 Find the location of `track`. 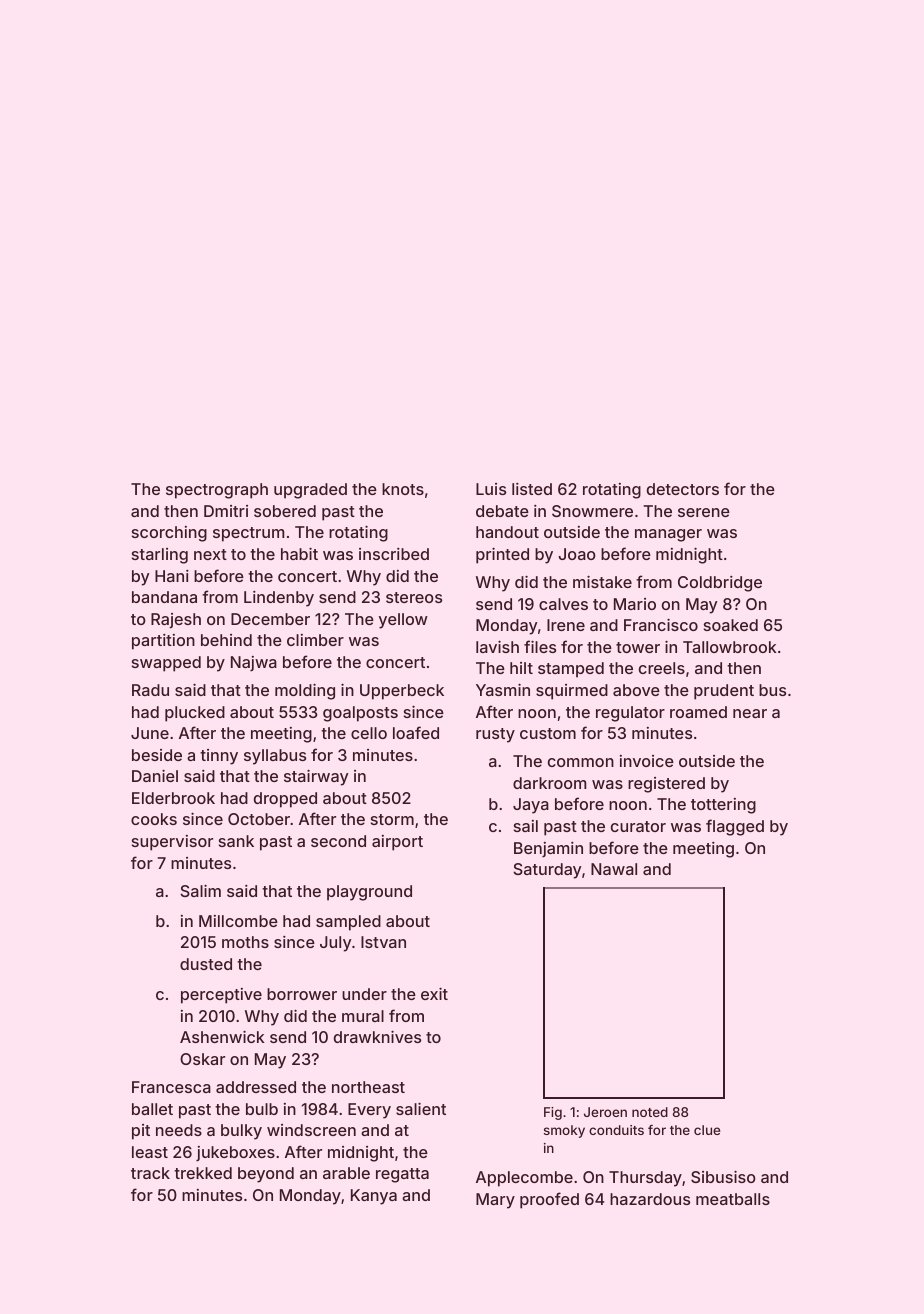

track is located at coordinates (150, 1173).
